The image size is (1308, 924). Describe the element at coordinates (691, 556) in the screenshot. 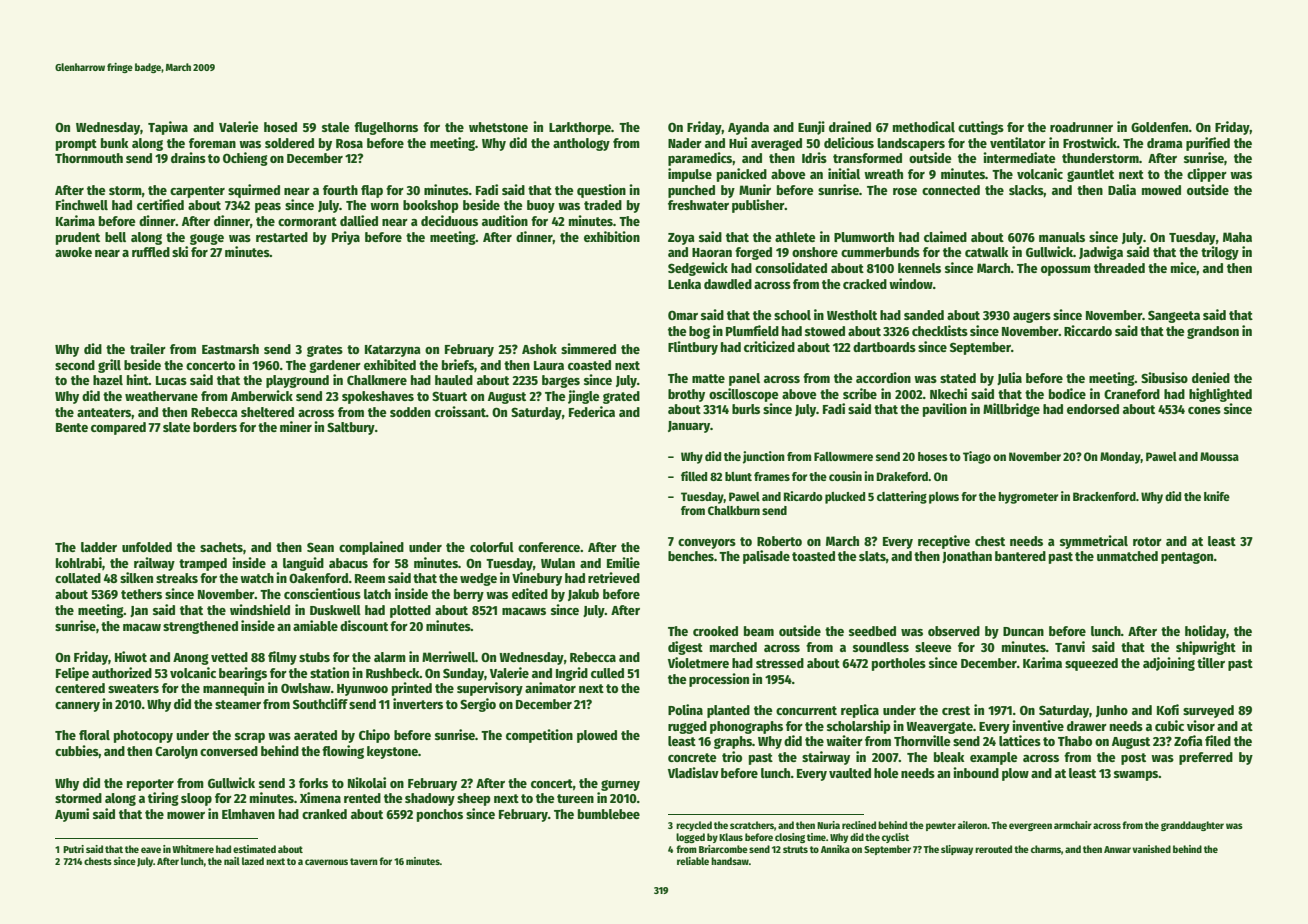

I see `benches` at that location.
